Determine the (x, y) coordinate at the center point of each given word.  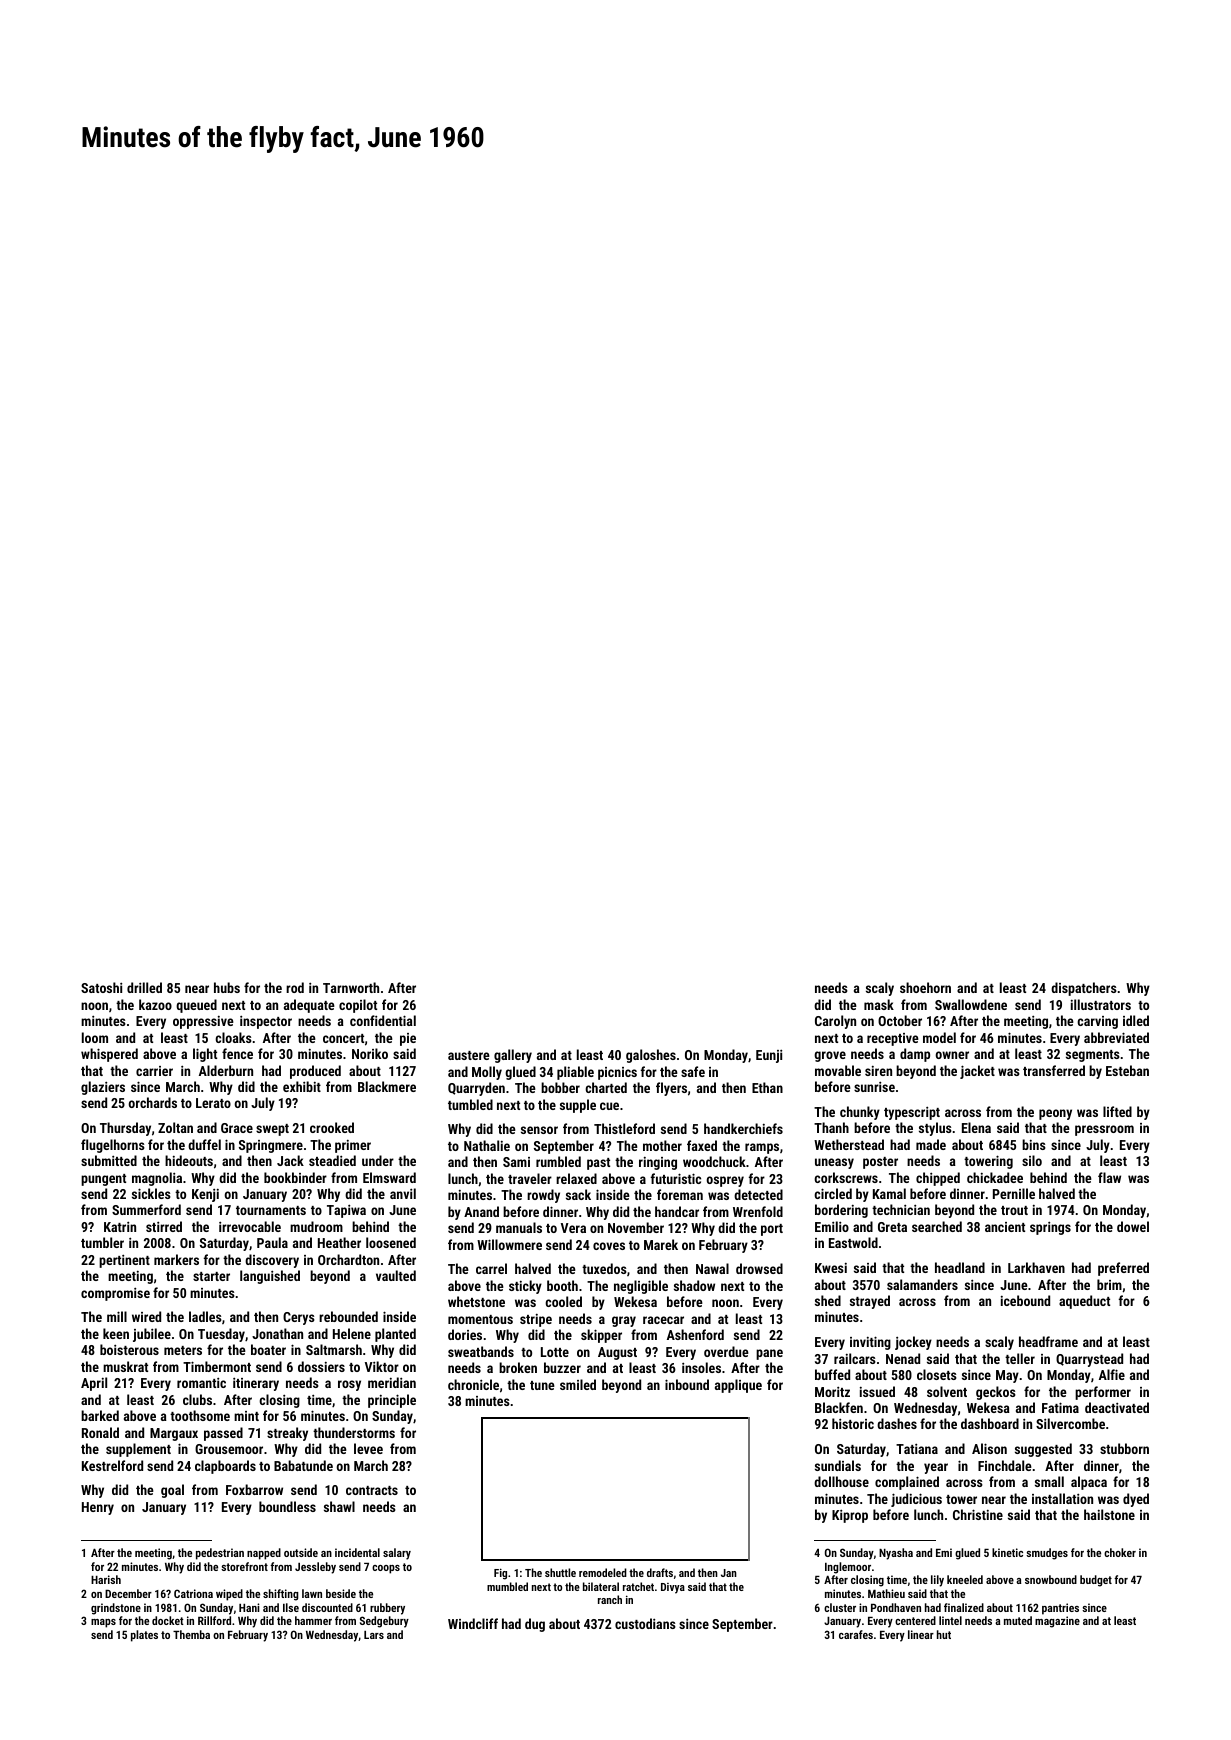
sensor (539, 1130)
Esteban (1127, 1070)
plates (144, 1636)
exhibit (302, 1086)
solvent (947, 1391)
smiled (578, 1384)
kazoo (155, 1004)
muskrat (125, 1366)
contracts (372, 1490)
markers (176, 1259)
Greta (892, 1227)
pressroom (1104, 1130)
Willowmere (509, 1244)
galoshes (651, 1056)
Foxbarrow (254, 1489)
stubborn (1124, 1448)
